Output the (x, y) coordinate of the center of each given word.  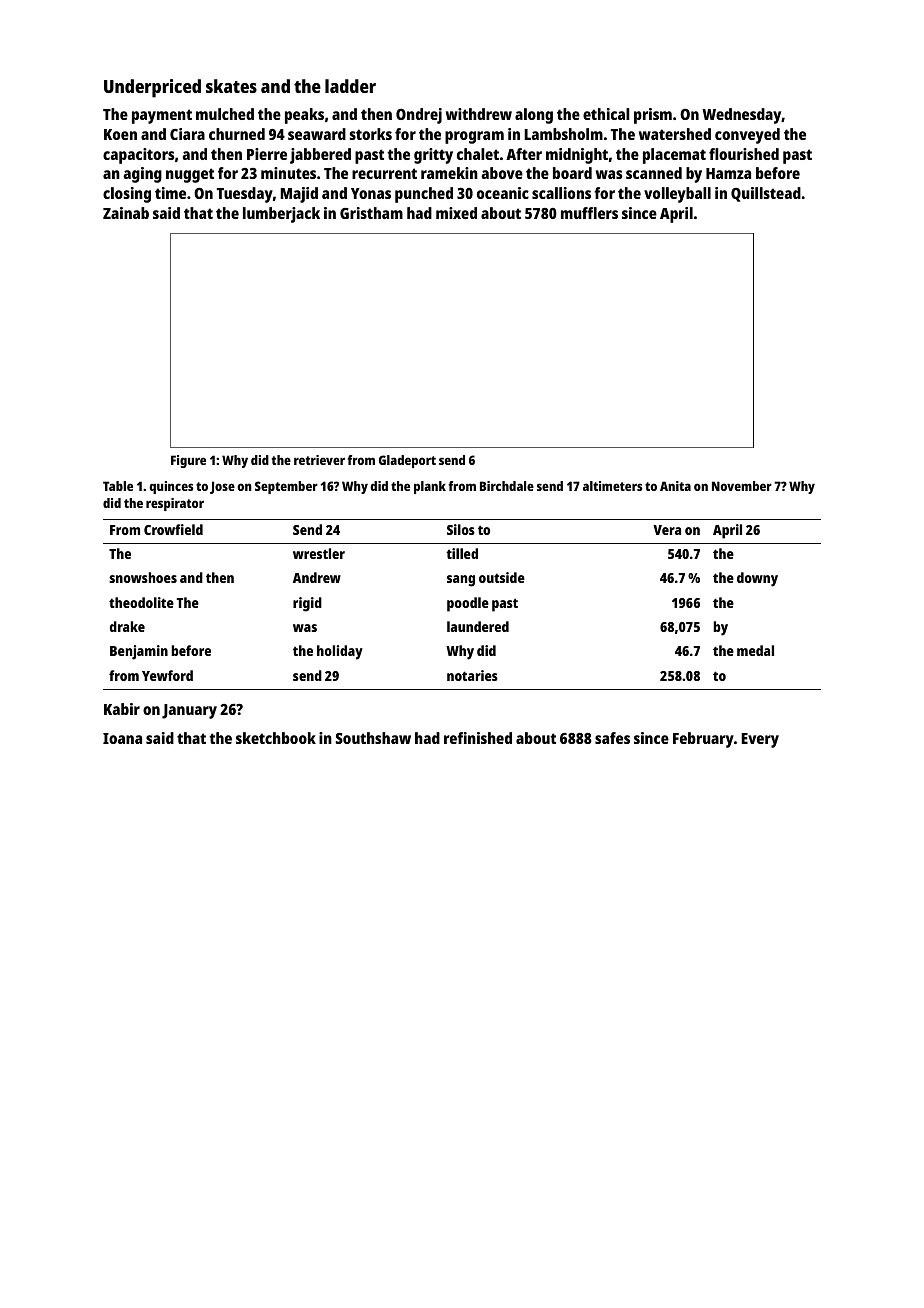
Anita (675, 486)
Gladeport (407, 461)
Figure (188, 461)
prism (653, 116)
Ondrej (419, 116)
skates (231, 86)
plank (430, 487)
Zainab (126, 213)
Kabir (122, 709)
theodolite (141, 602)
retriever (319, 460)
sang (461, 581)
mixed (456, 213)
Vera (667, 530)
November (742, 486)
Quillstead (766, 194)
